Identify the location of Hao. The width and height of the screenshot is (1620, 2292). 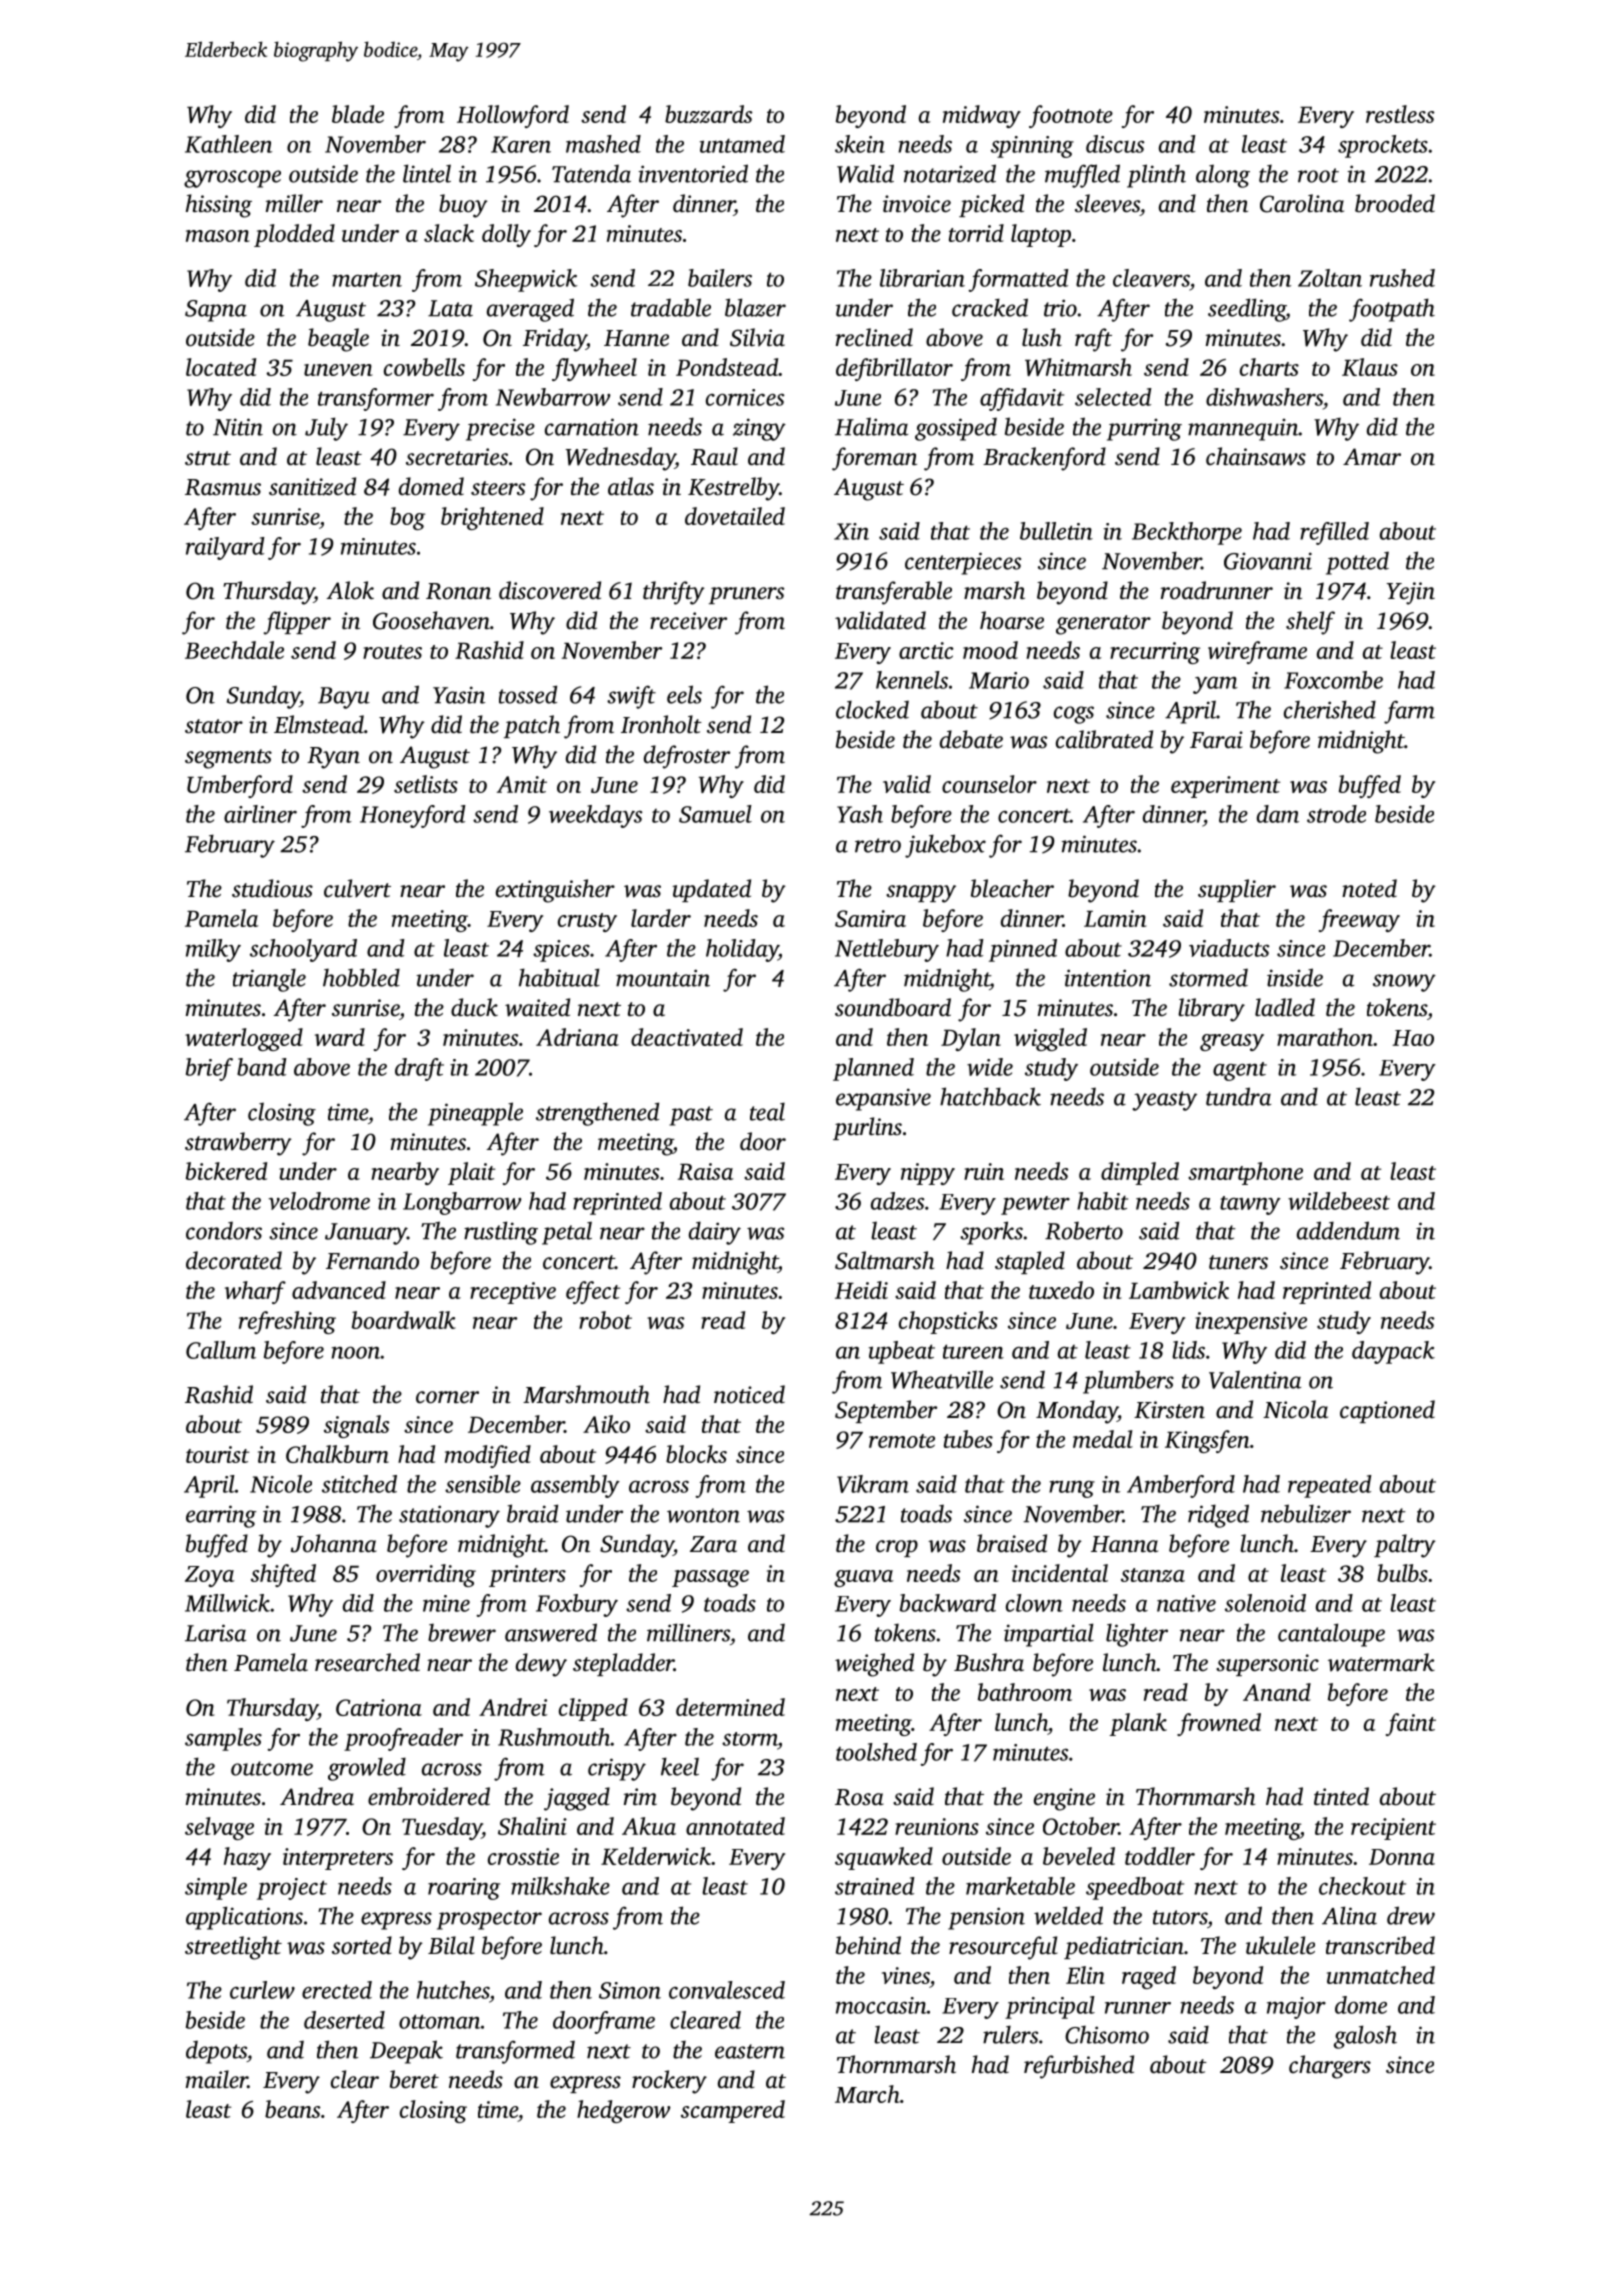
(1413, 1038).
